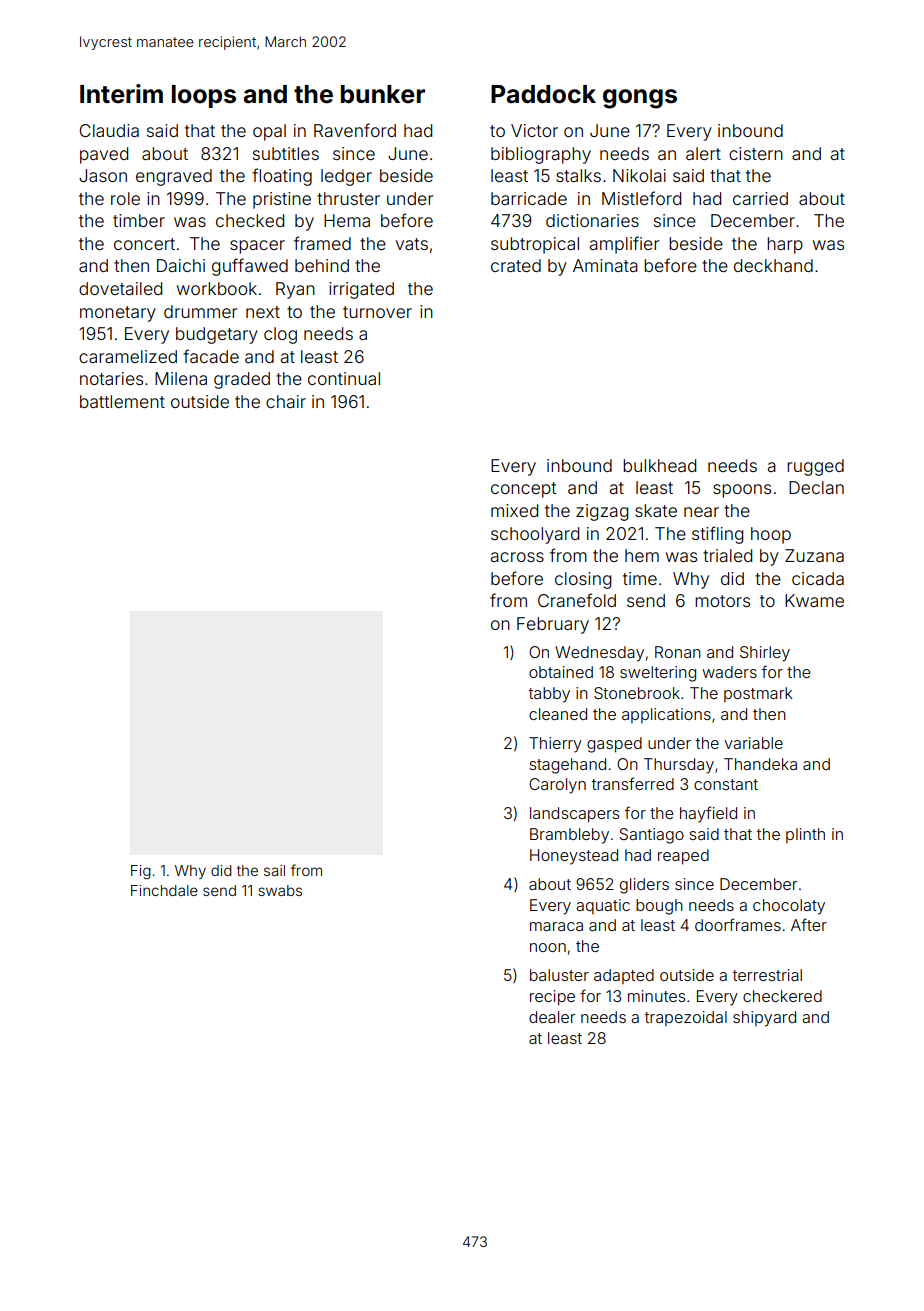  Describe the element at coordinates (204, 96) in the screenshot. I see `loops` at that location.
